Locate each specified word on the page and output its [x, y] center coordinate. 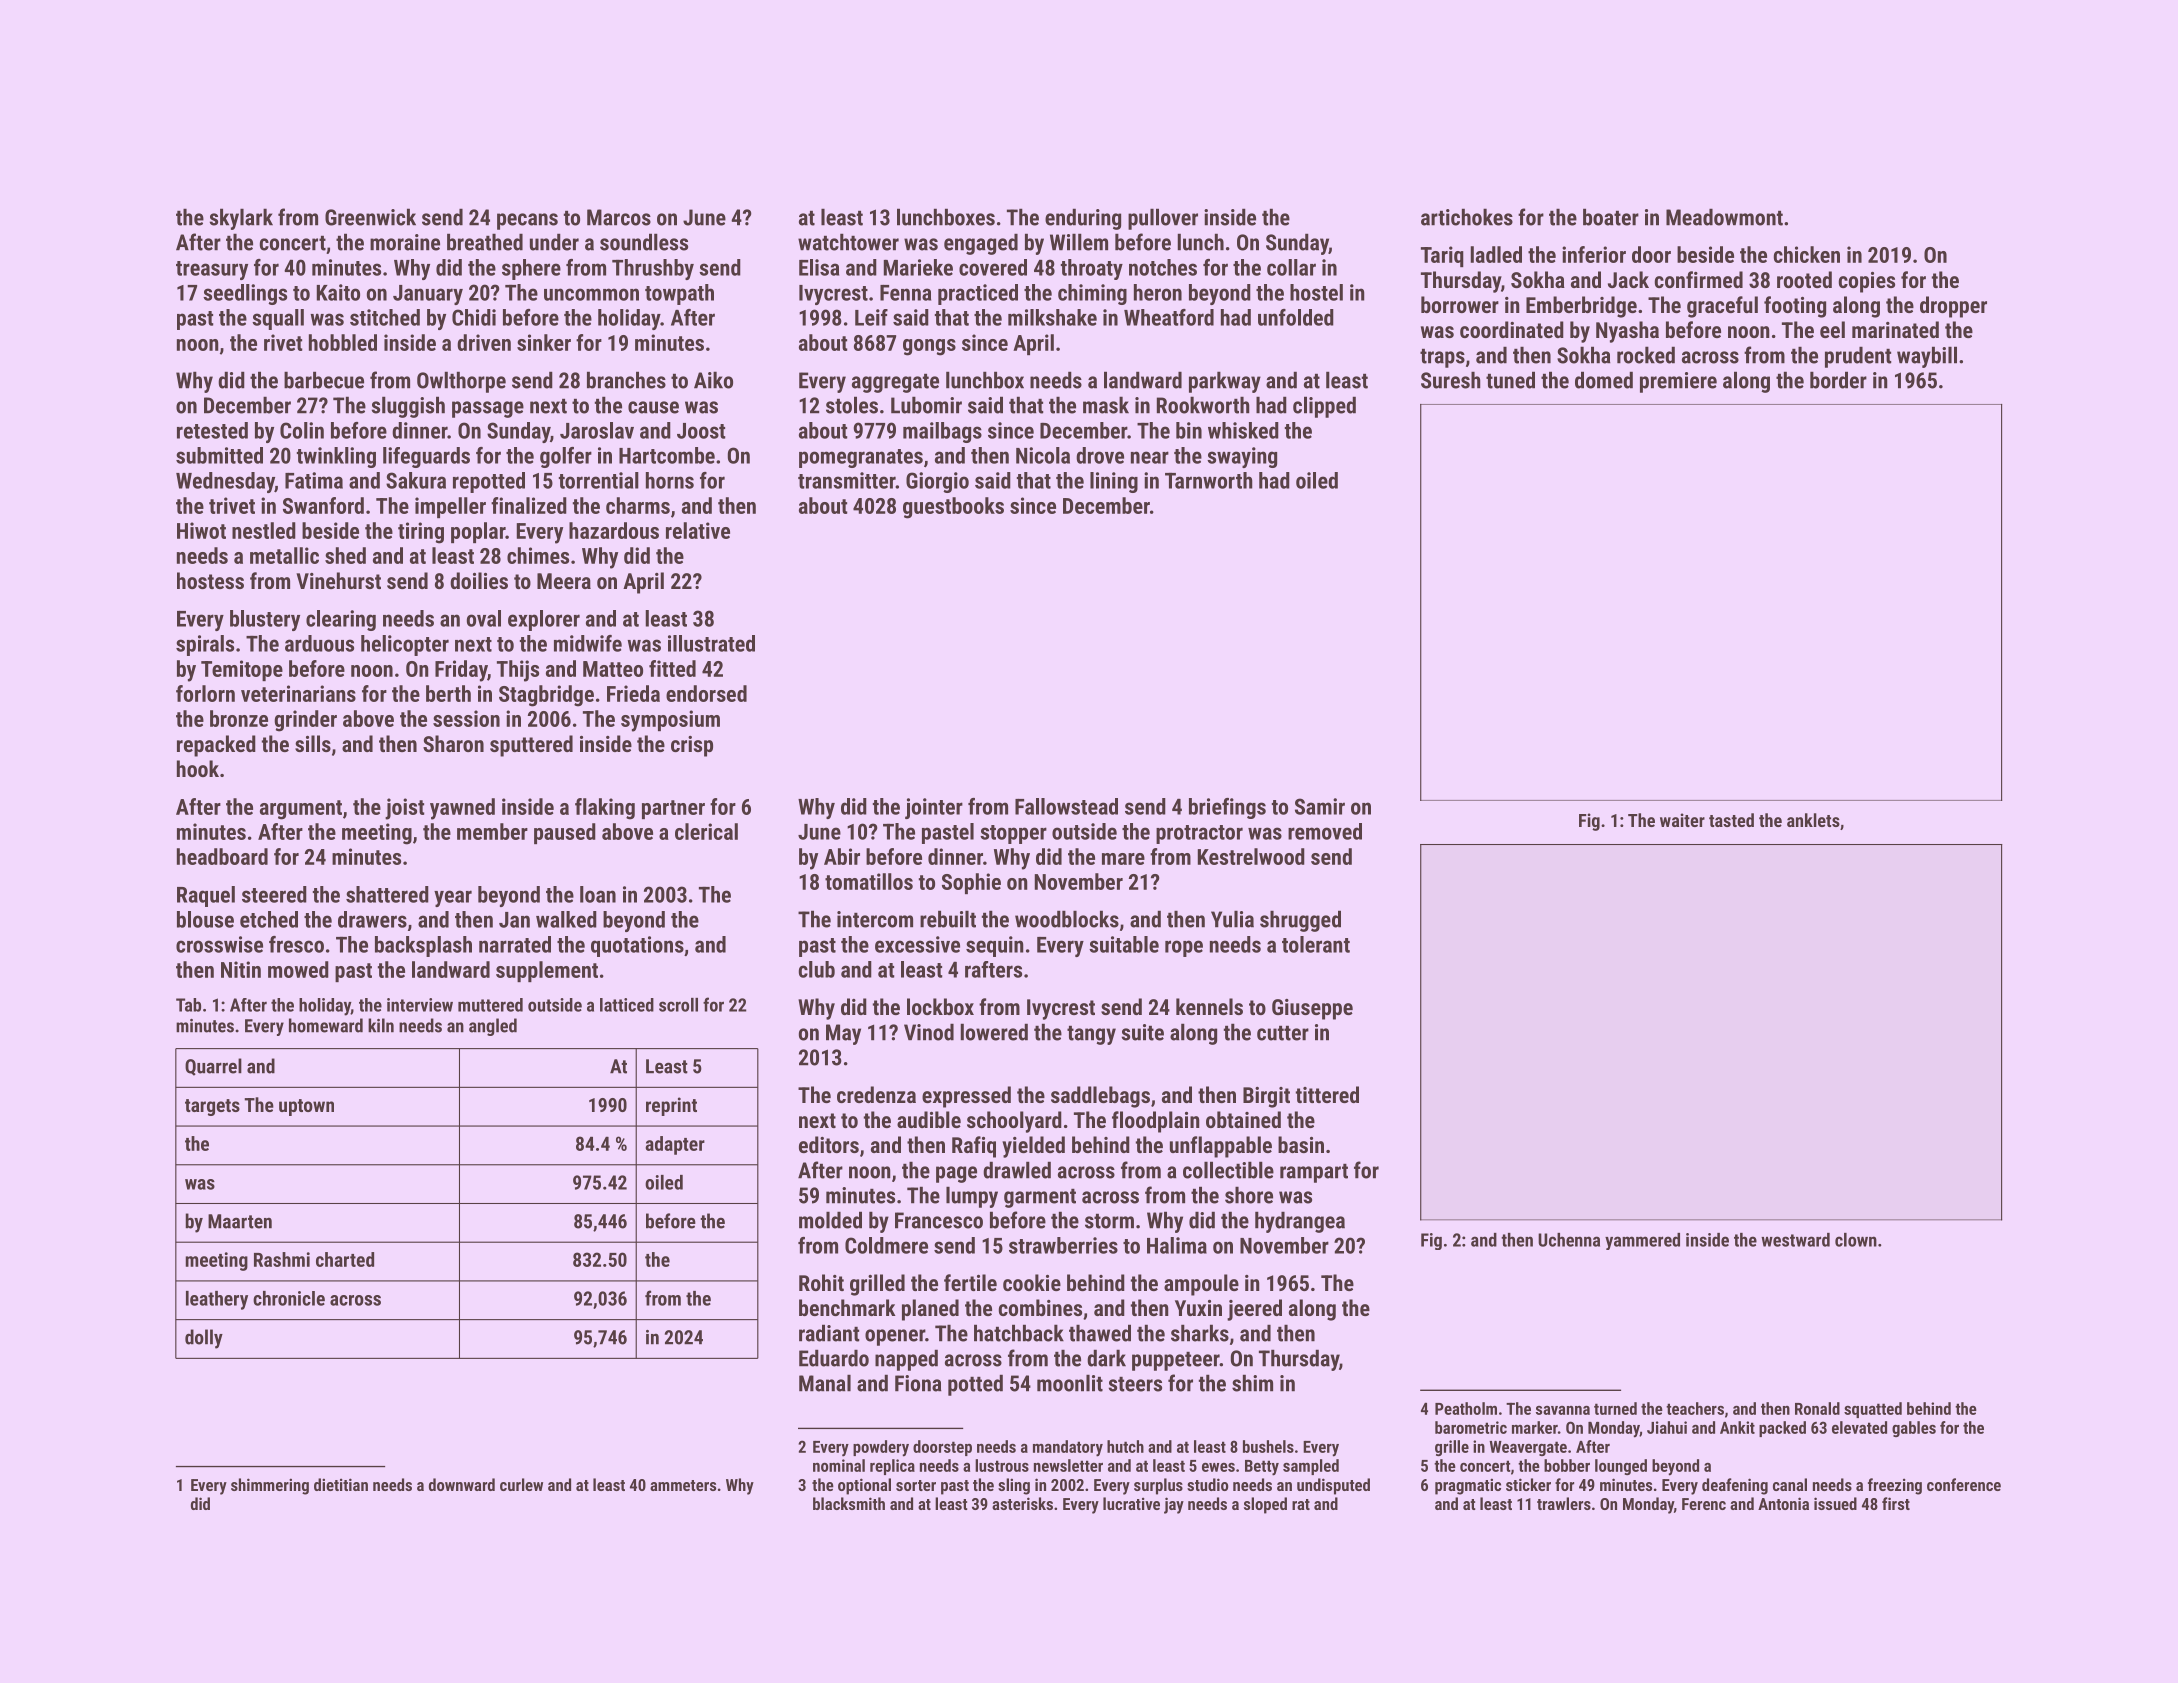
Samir [1320, 806]
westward [1795, 1240]
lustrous [1002, 1465]
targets [212, 1107]
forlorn [205, 693]
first [1896, 1503]
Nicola [1043, 455]
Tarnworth [1208, 480]
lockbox [940, 1006]
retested [212, 430]
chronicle [289, 1298]
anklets [1813, 820]
